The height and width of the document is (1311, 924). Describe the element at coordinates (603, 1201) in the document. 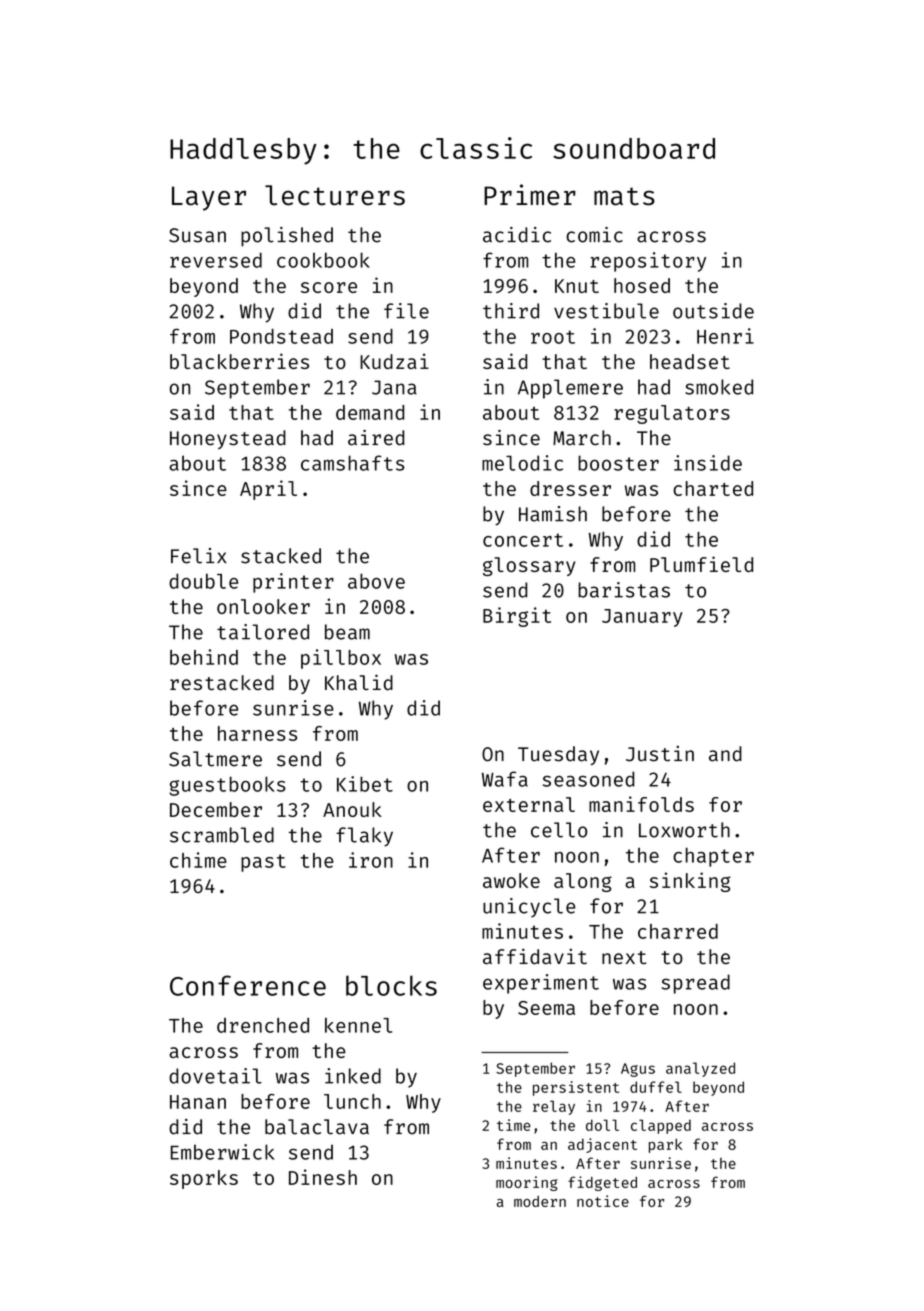

I see `notice` at that location.
